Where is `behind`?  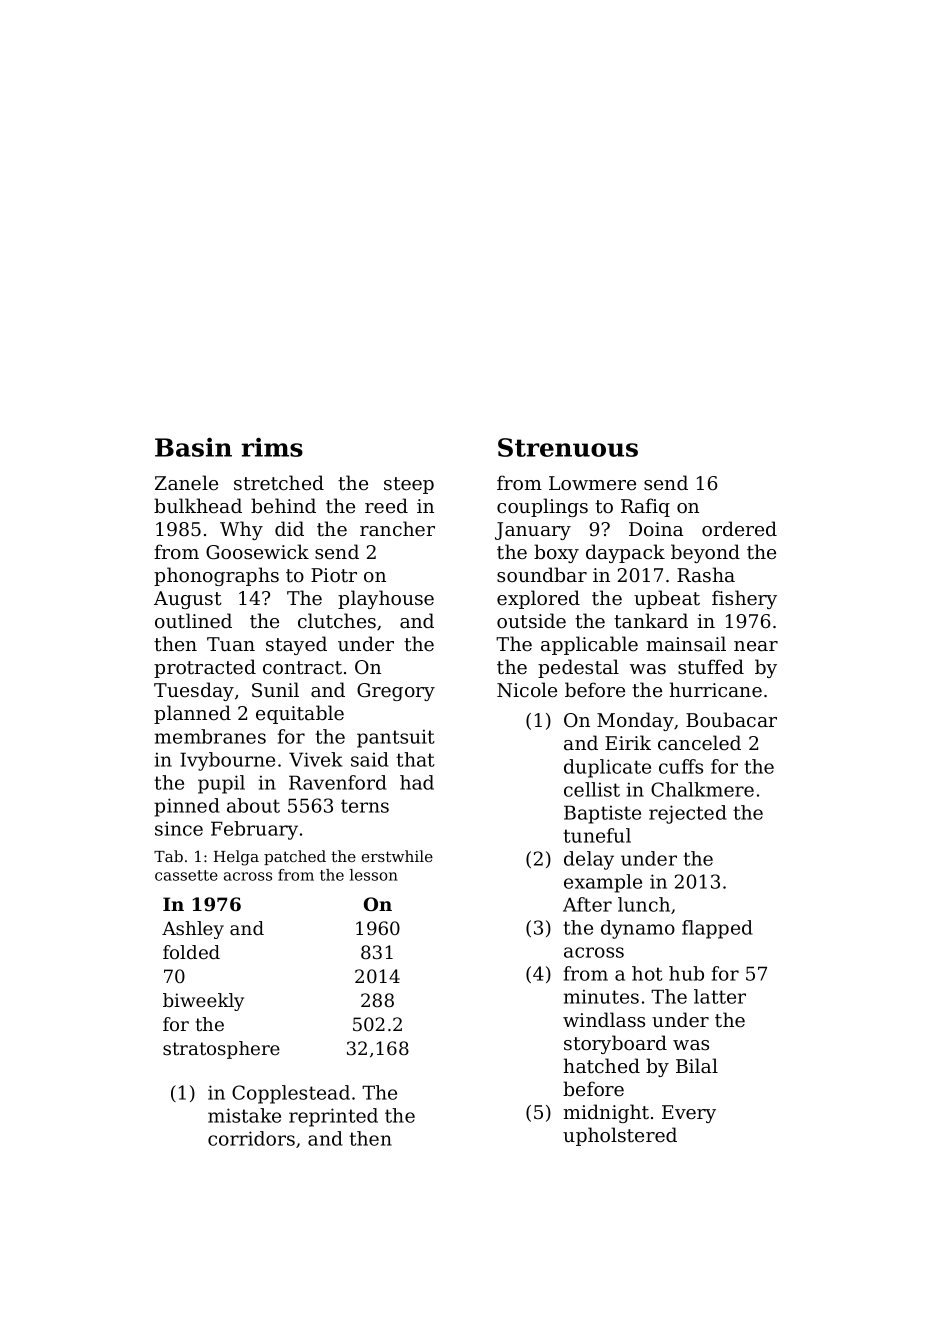 behind is located at coordinates (283, 505).
